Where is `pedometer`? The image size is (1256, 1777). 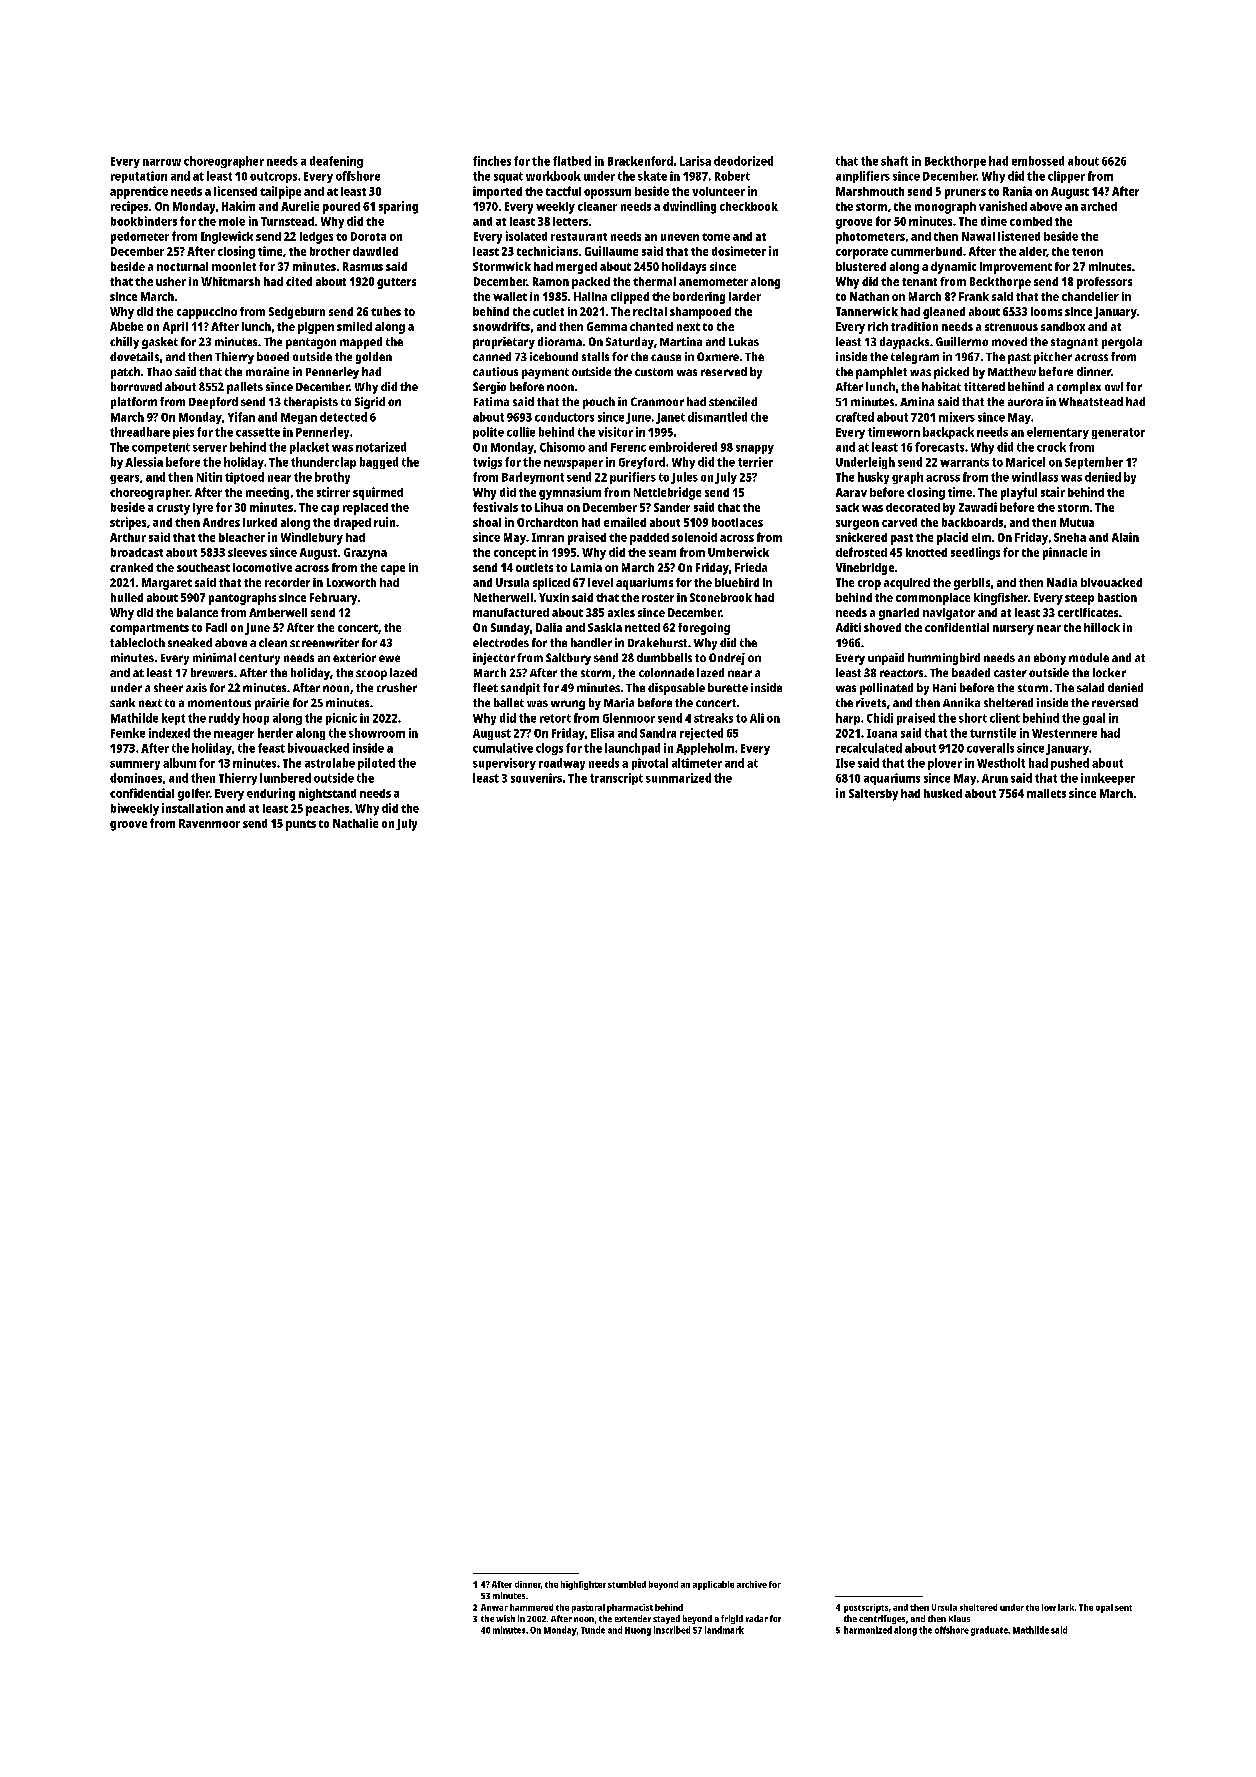 pedometer is located at coordinates (140, 238).
